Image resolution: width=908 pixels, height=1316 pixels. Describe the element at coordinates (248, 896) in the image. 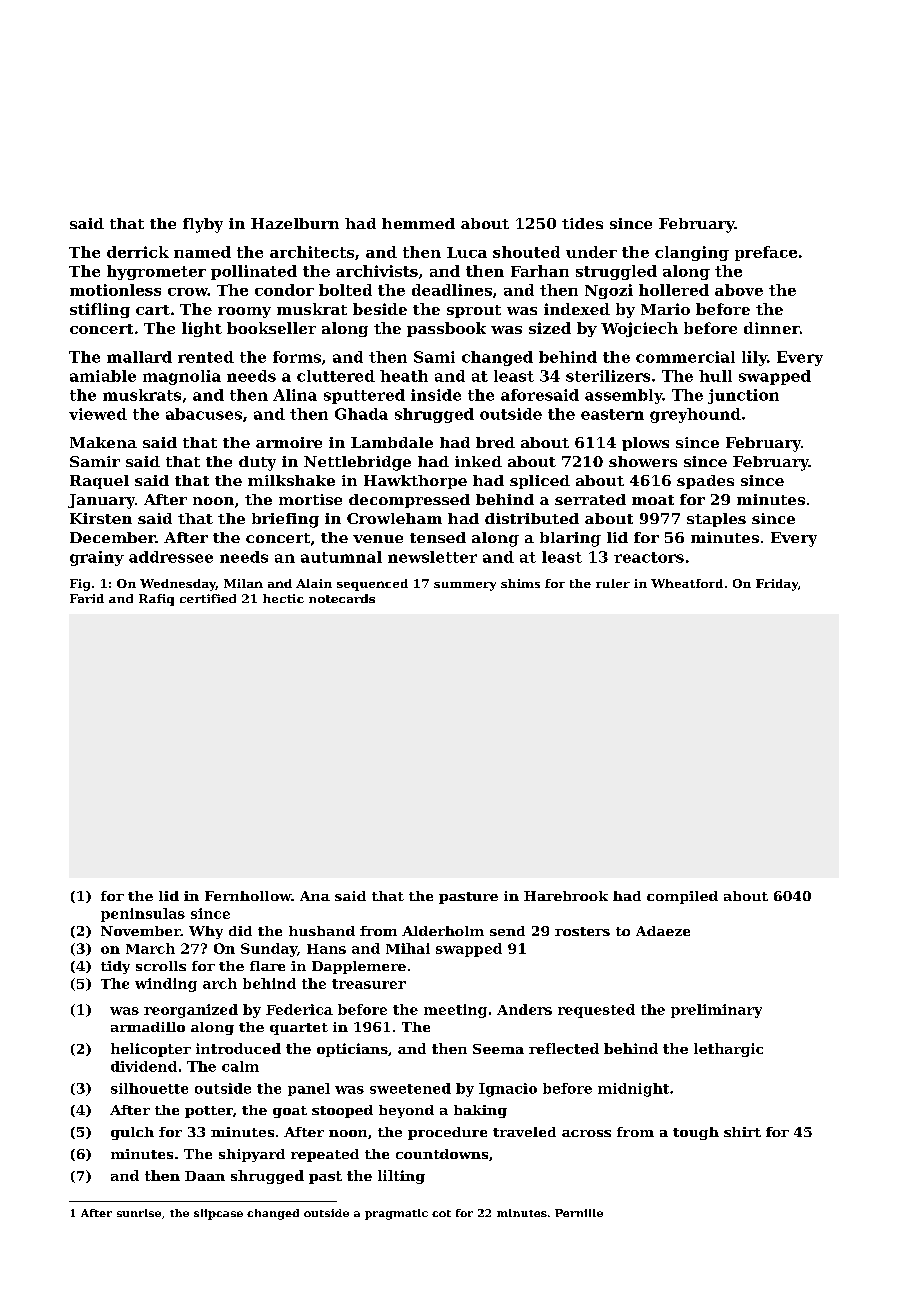

I see `Fernhollow` at that location.
